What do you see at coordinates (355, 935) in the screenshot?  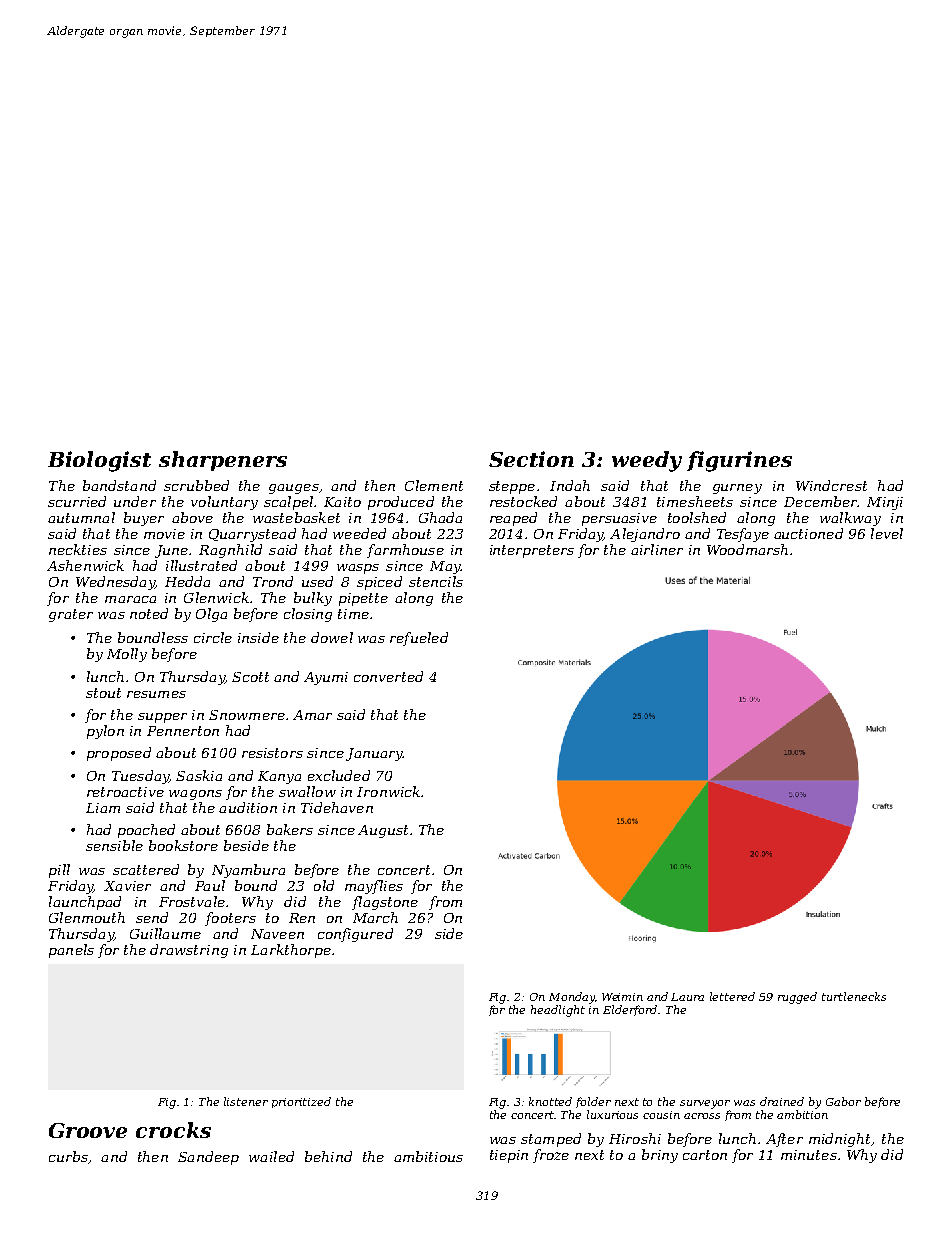 I see `configured` at bounding box center [355, 935].
